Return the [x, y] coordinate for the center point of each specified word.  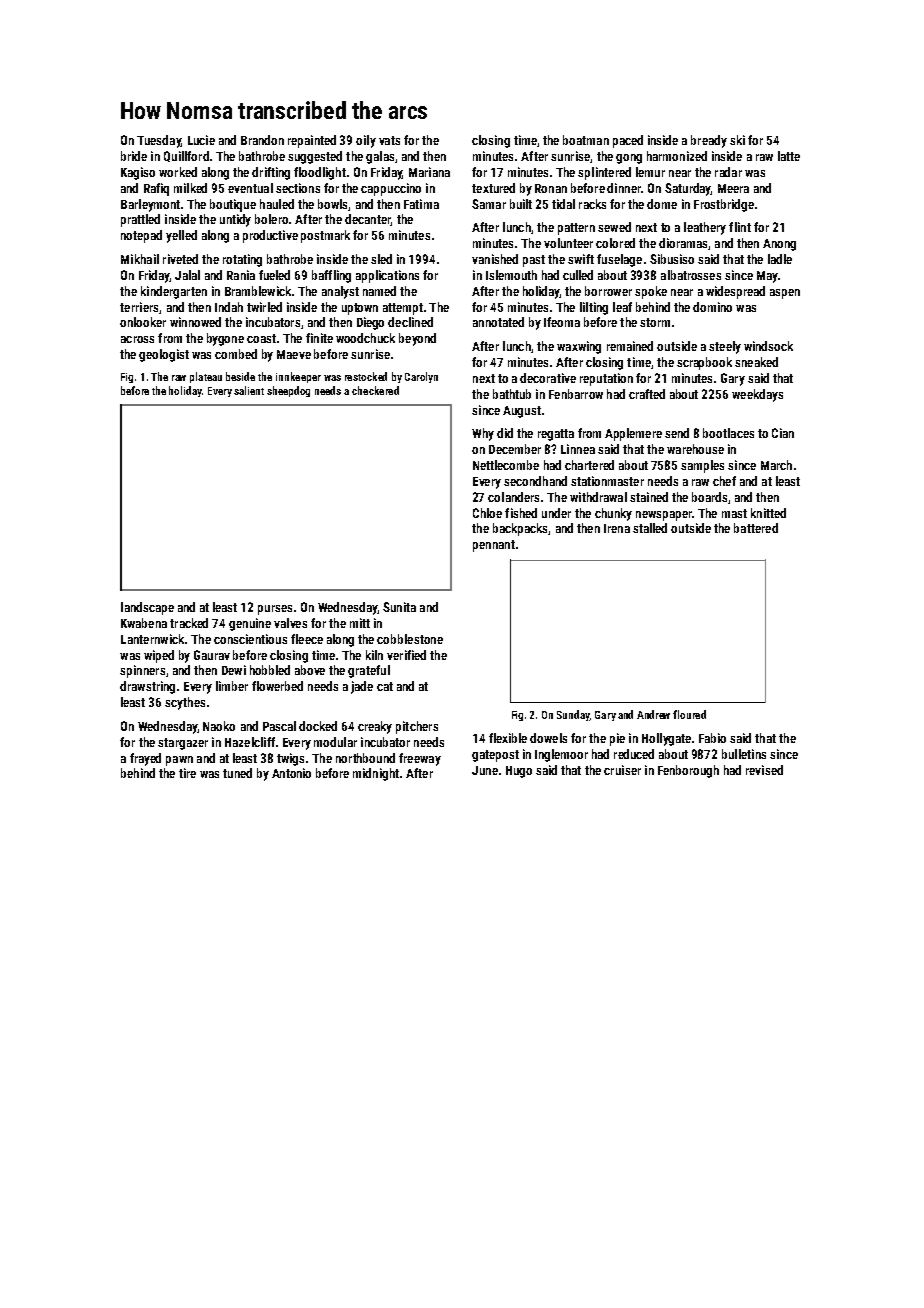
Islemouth [511, 275]
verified [406, 655]
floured [689, 714]
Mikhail [140, 259]
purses [275, 610]
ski [737, 140]
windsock [768, 346]
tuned [237, 773]
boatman [586, 140]
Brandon [262, 140]
